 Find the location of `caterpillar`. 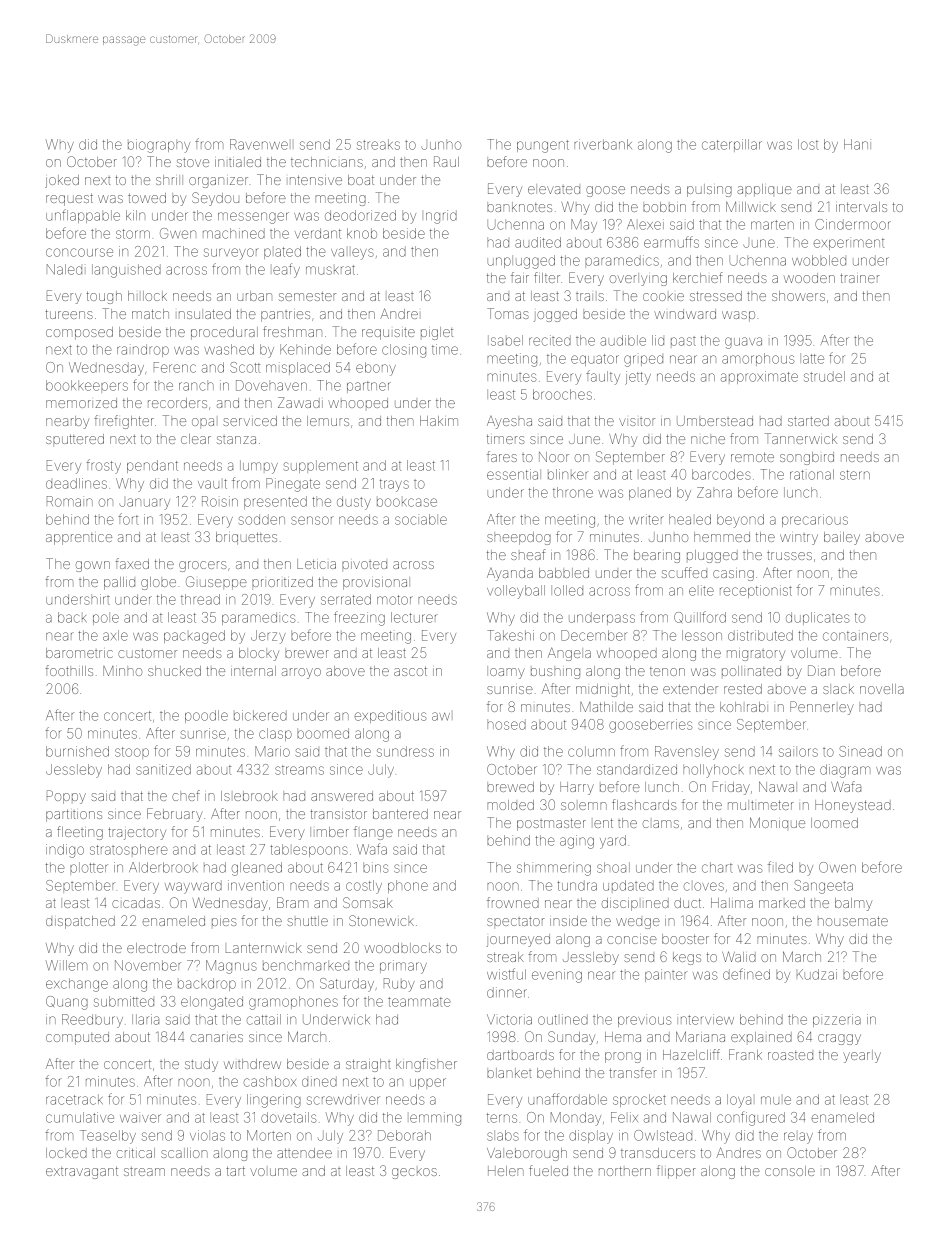

caterpillar is located at coordinates (732, 145).
